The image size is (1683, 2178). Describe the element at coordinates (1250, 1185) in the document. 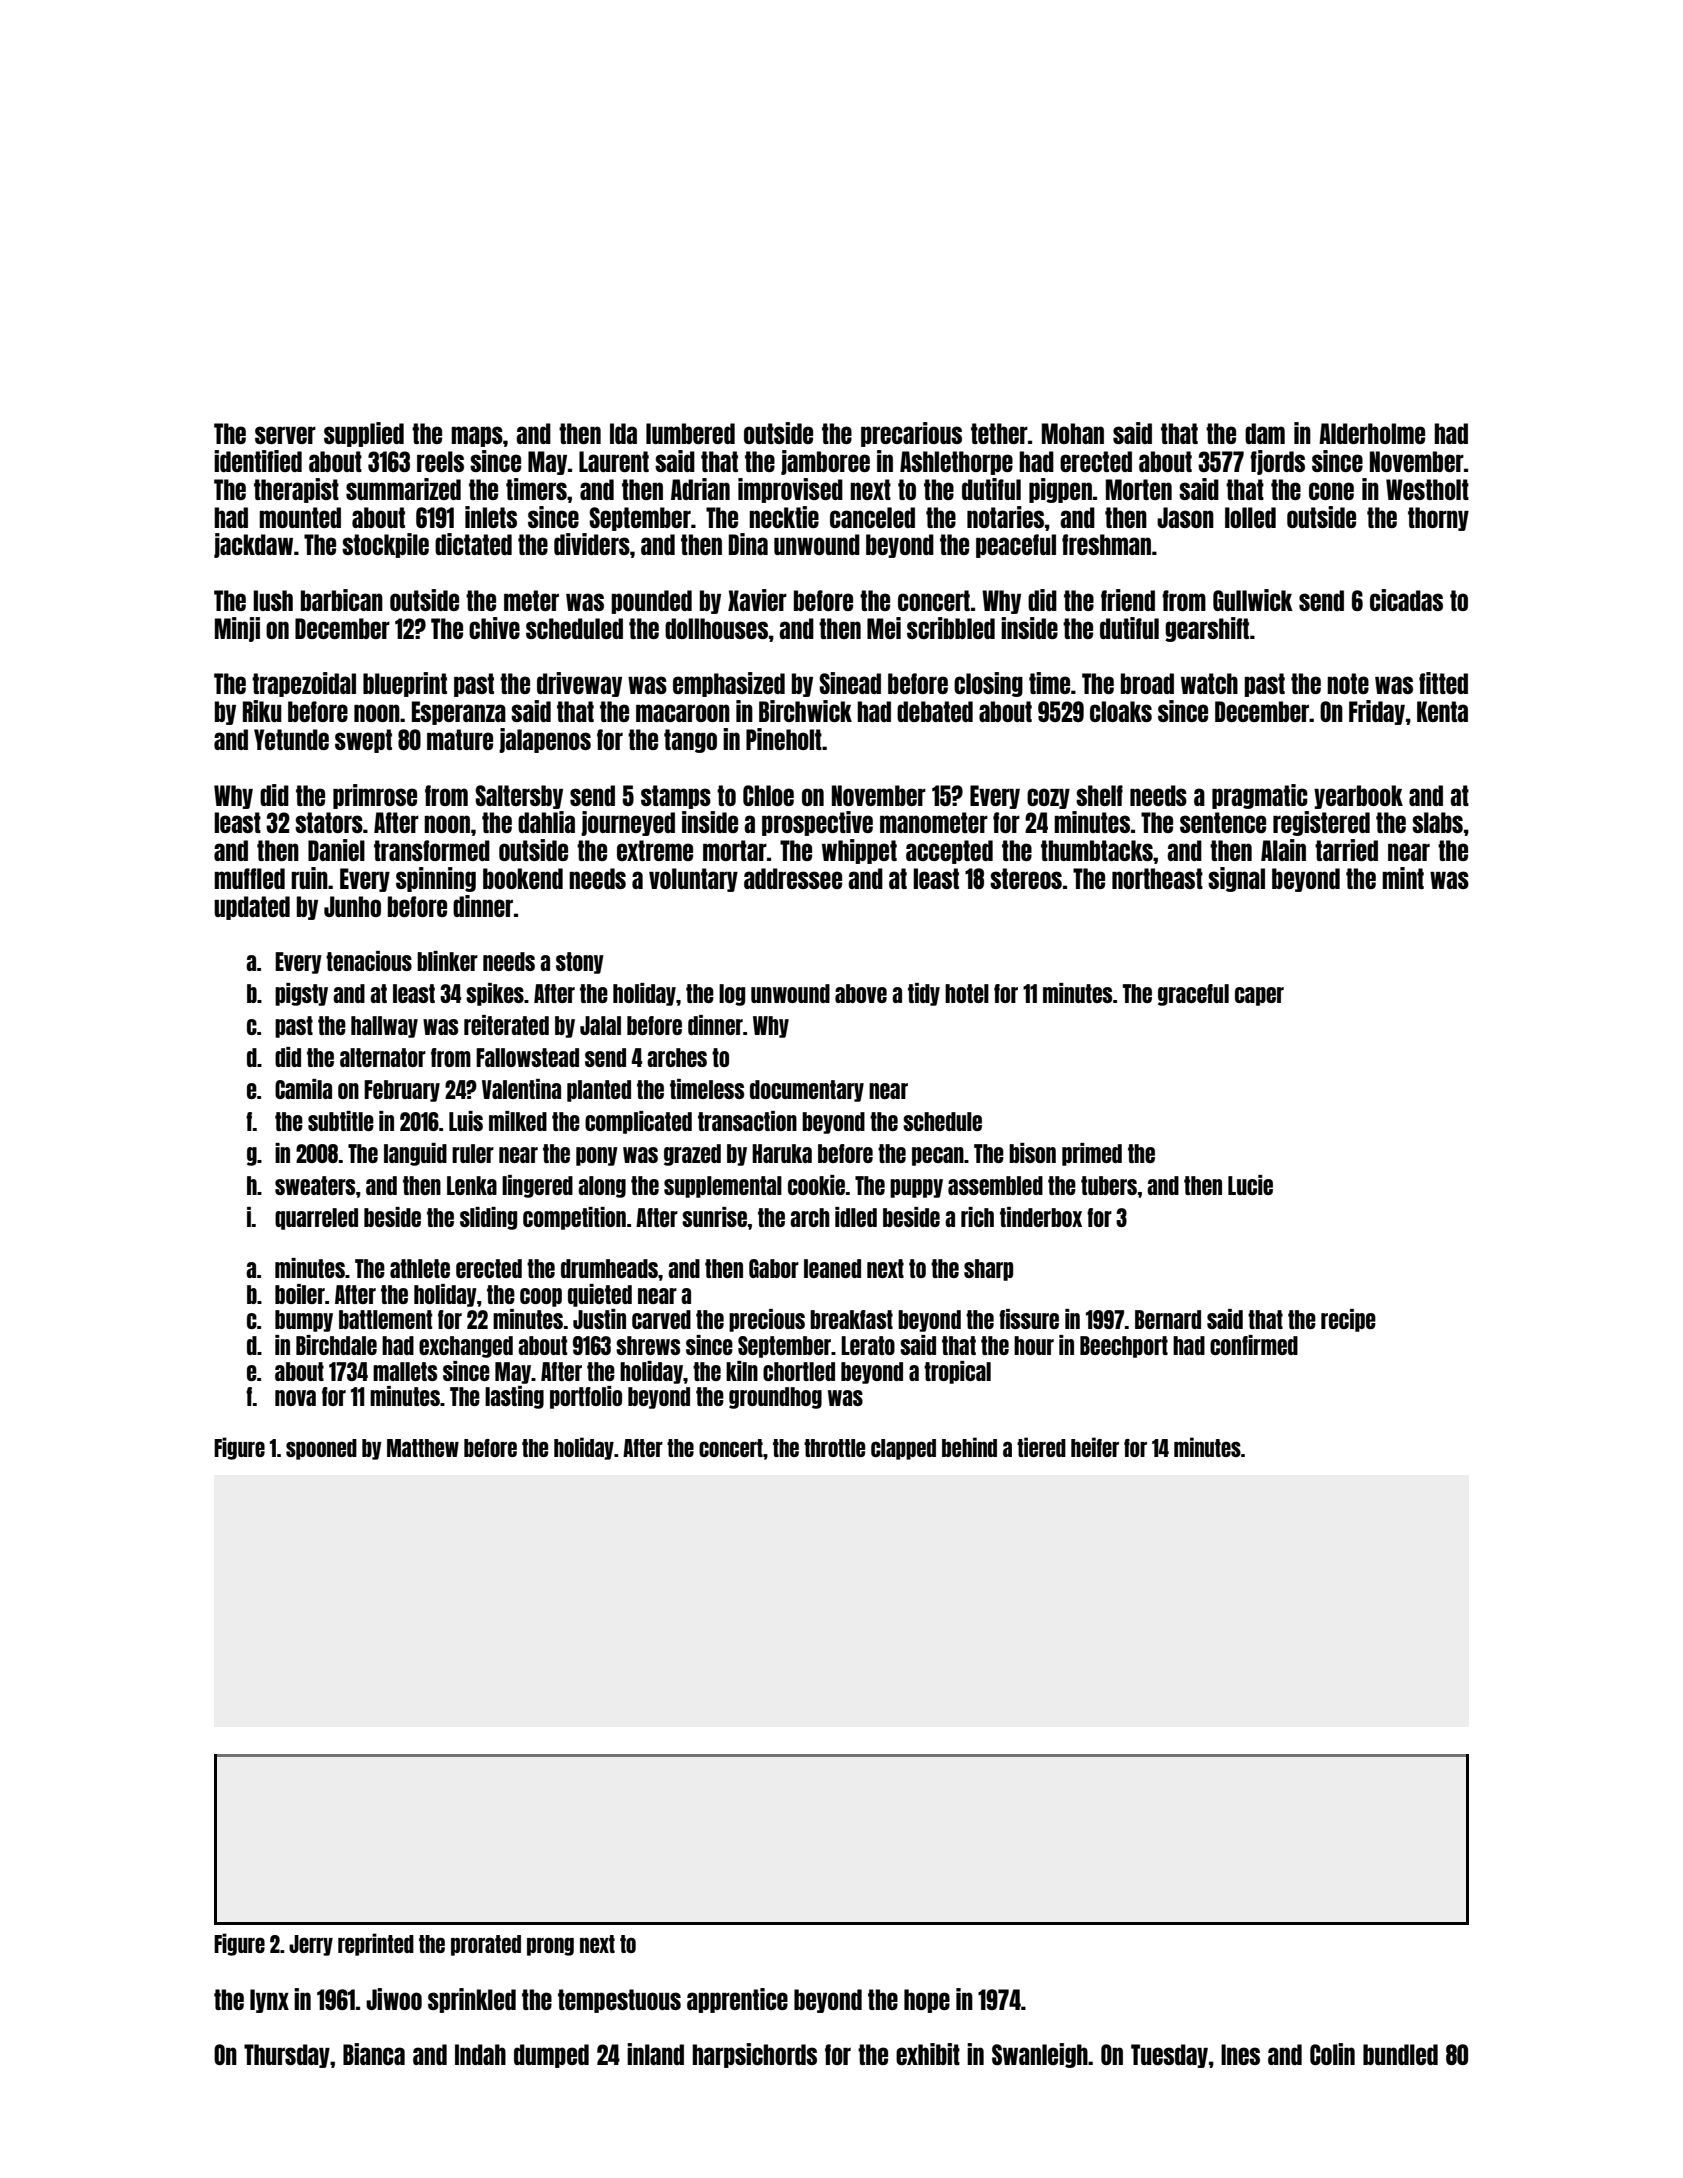

I see `Lucie` at that location.
